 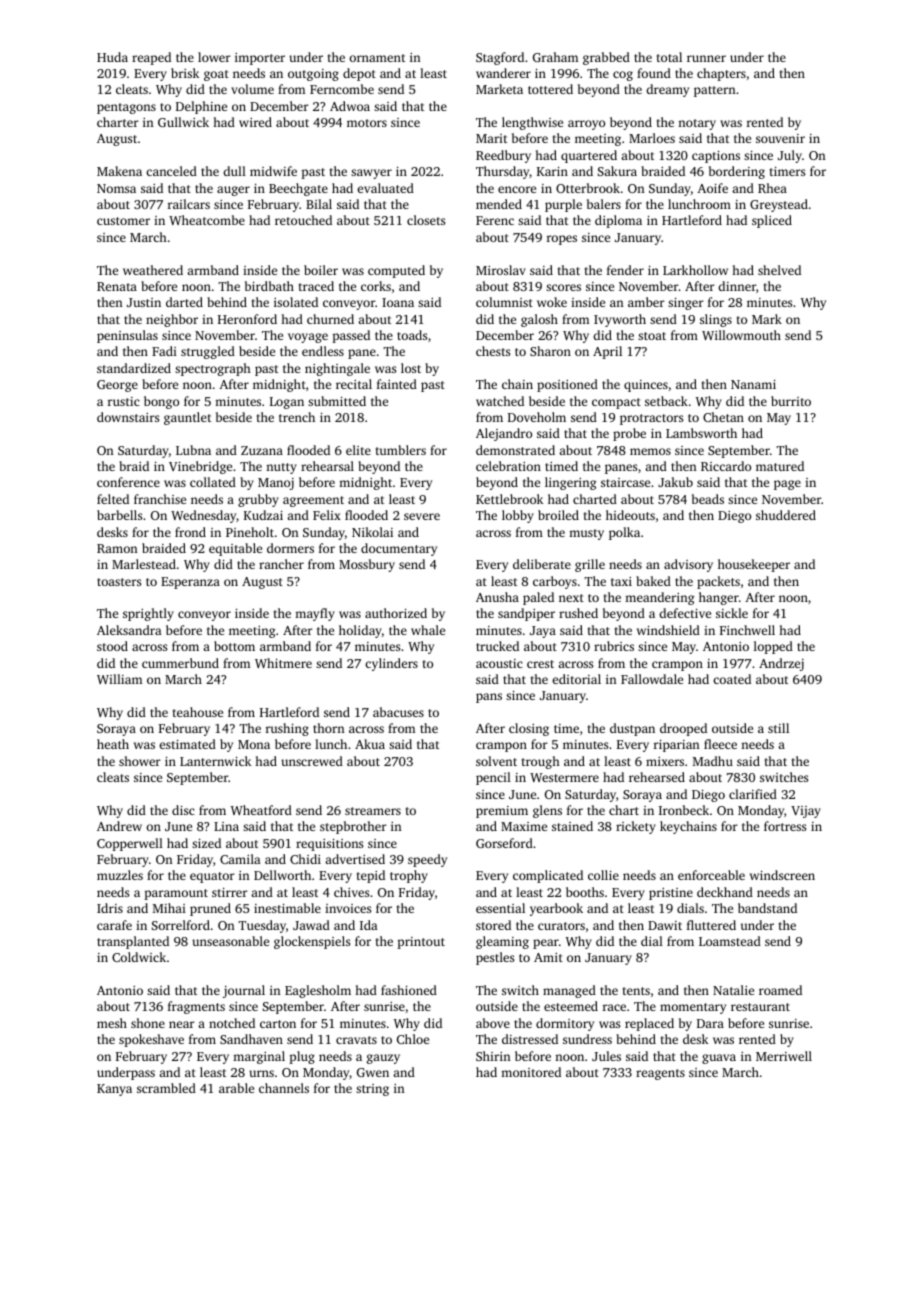 I want to click on Huda, so click(x=112, y=57).
